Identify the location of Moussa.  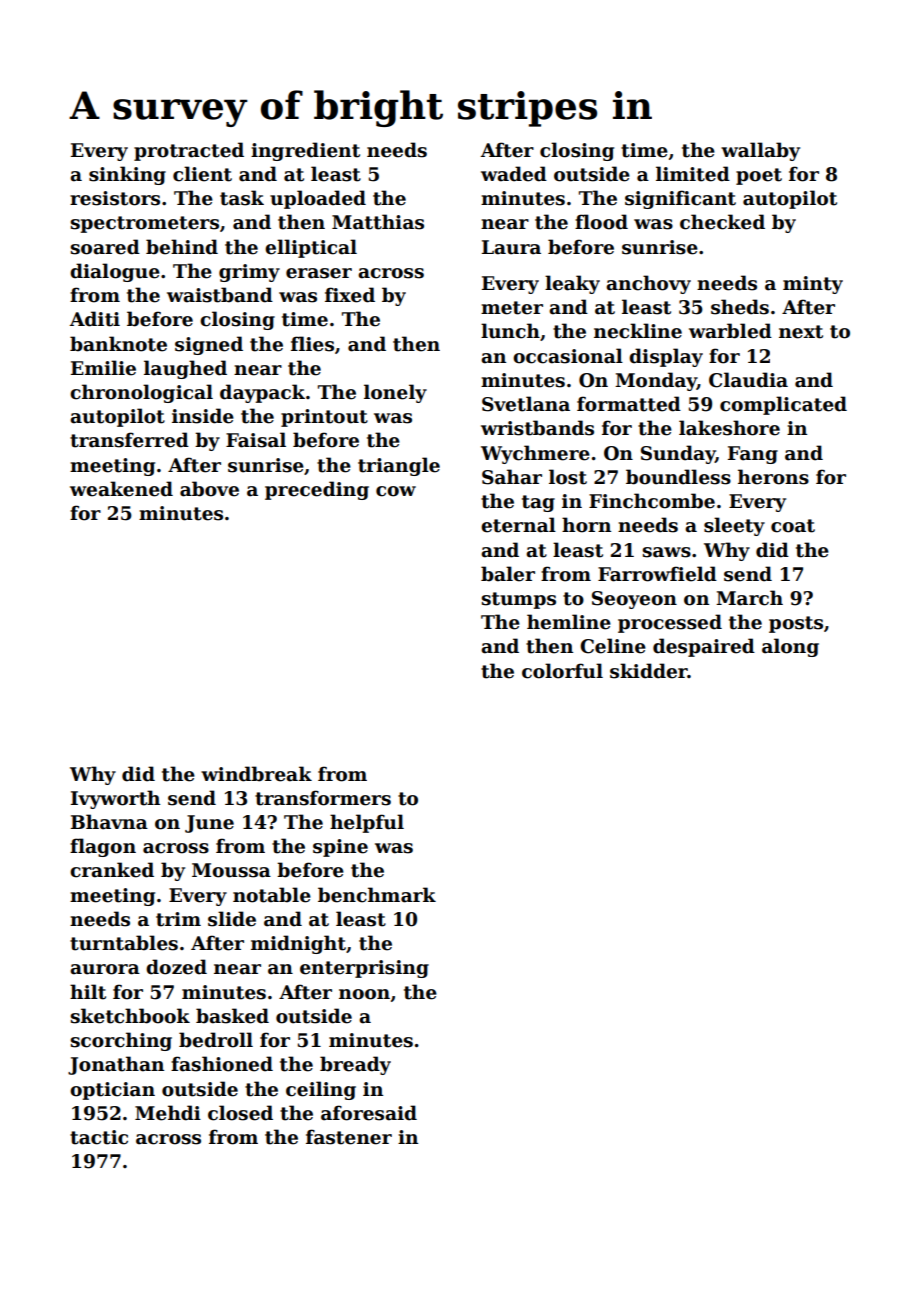
(231, 870).
